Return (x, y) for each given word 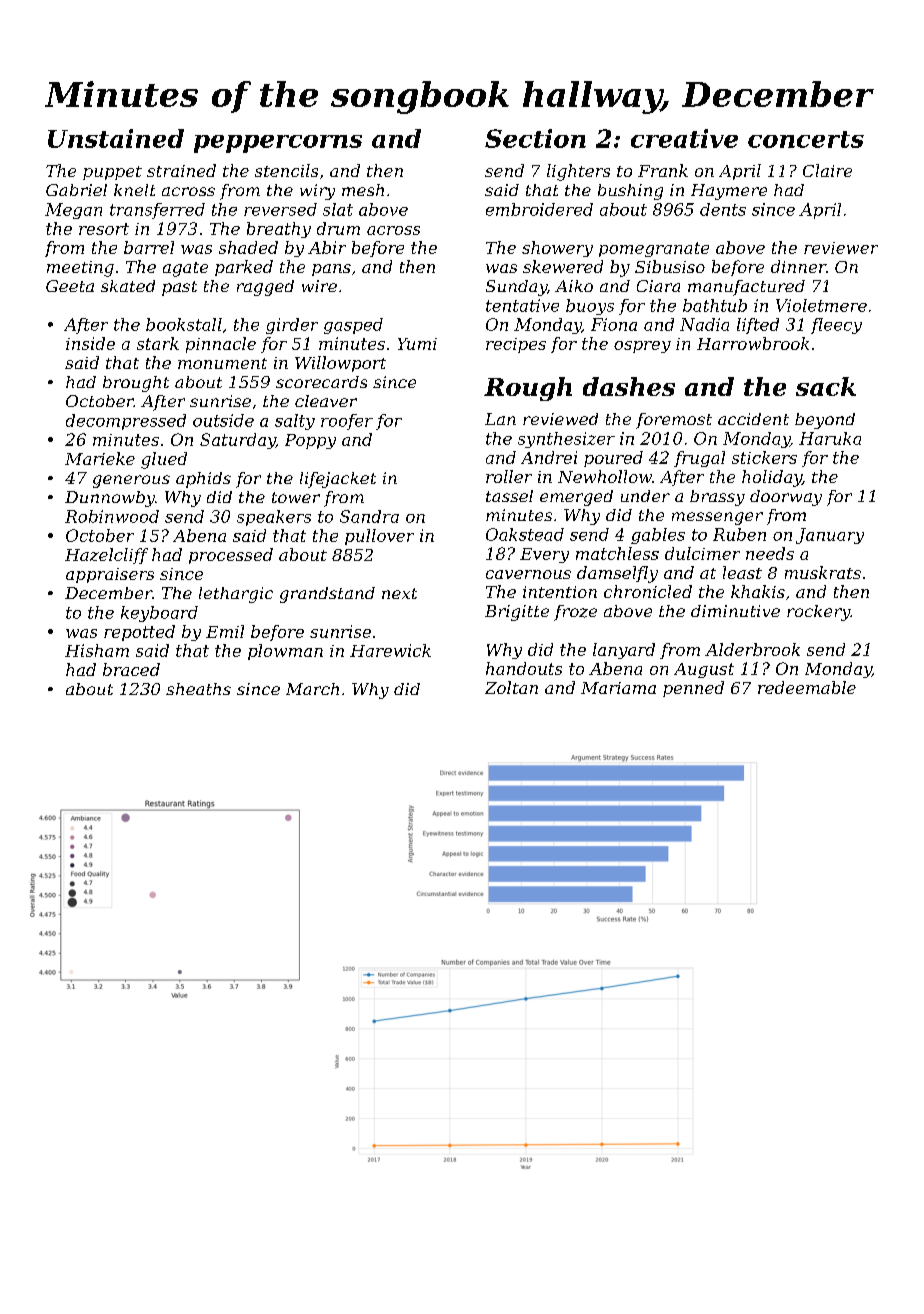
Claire (827, 170)
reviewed (560, 419)
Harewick (390, 650)
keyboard (159, 614)
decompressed (126, 422)
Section (535, 138)
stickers (764, 457)
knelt (134, 190)
